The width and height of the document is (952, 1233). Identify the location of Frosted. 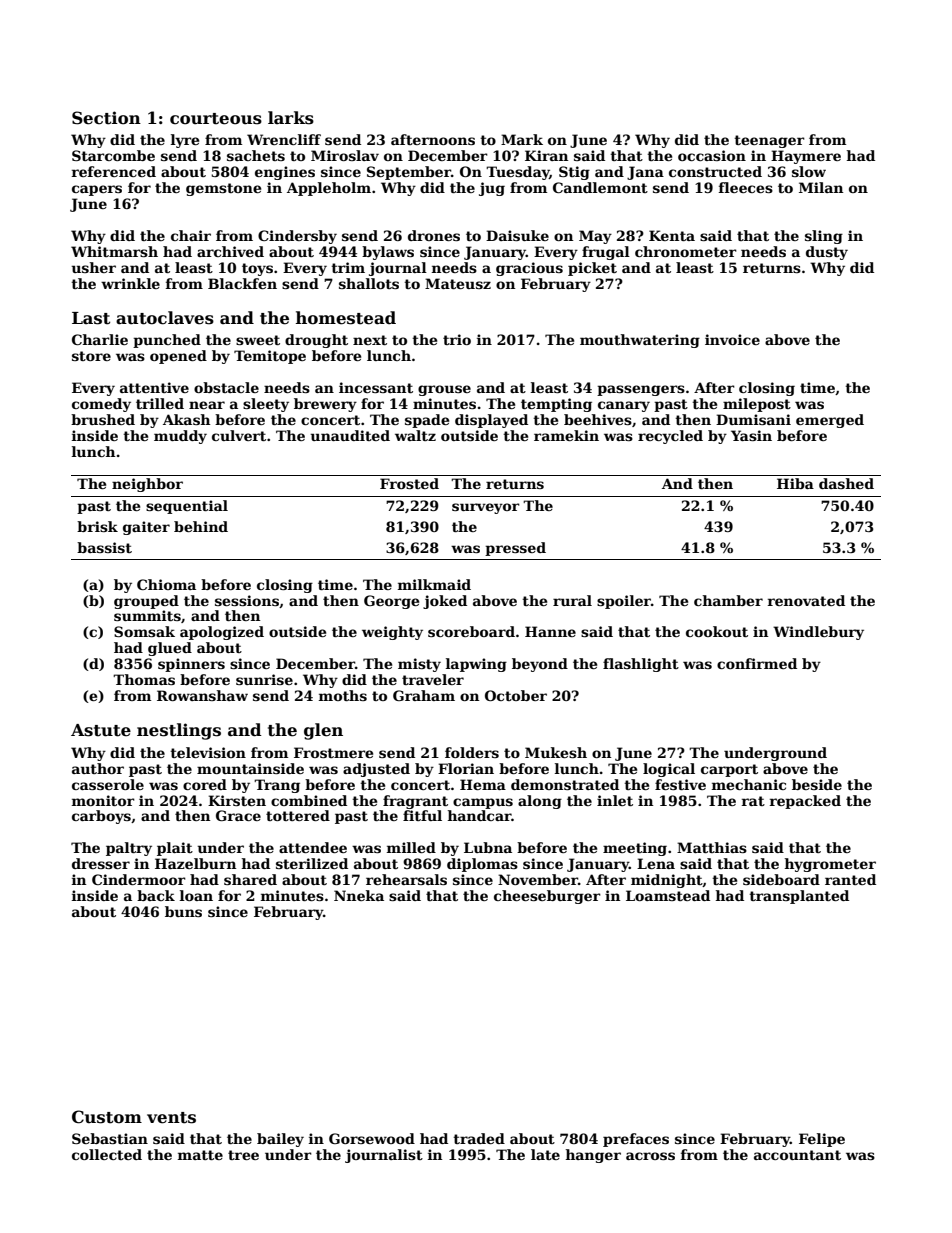
(409, 483).
